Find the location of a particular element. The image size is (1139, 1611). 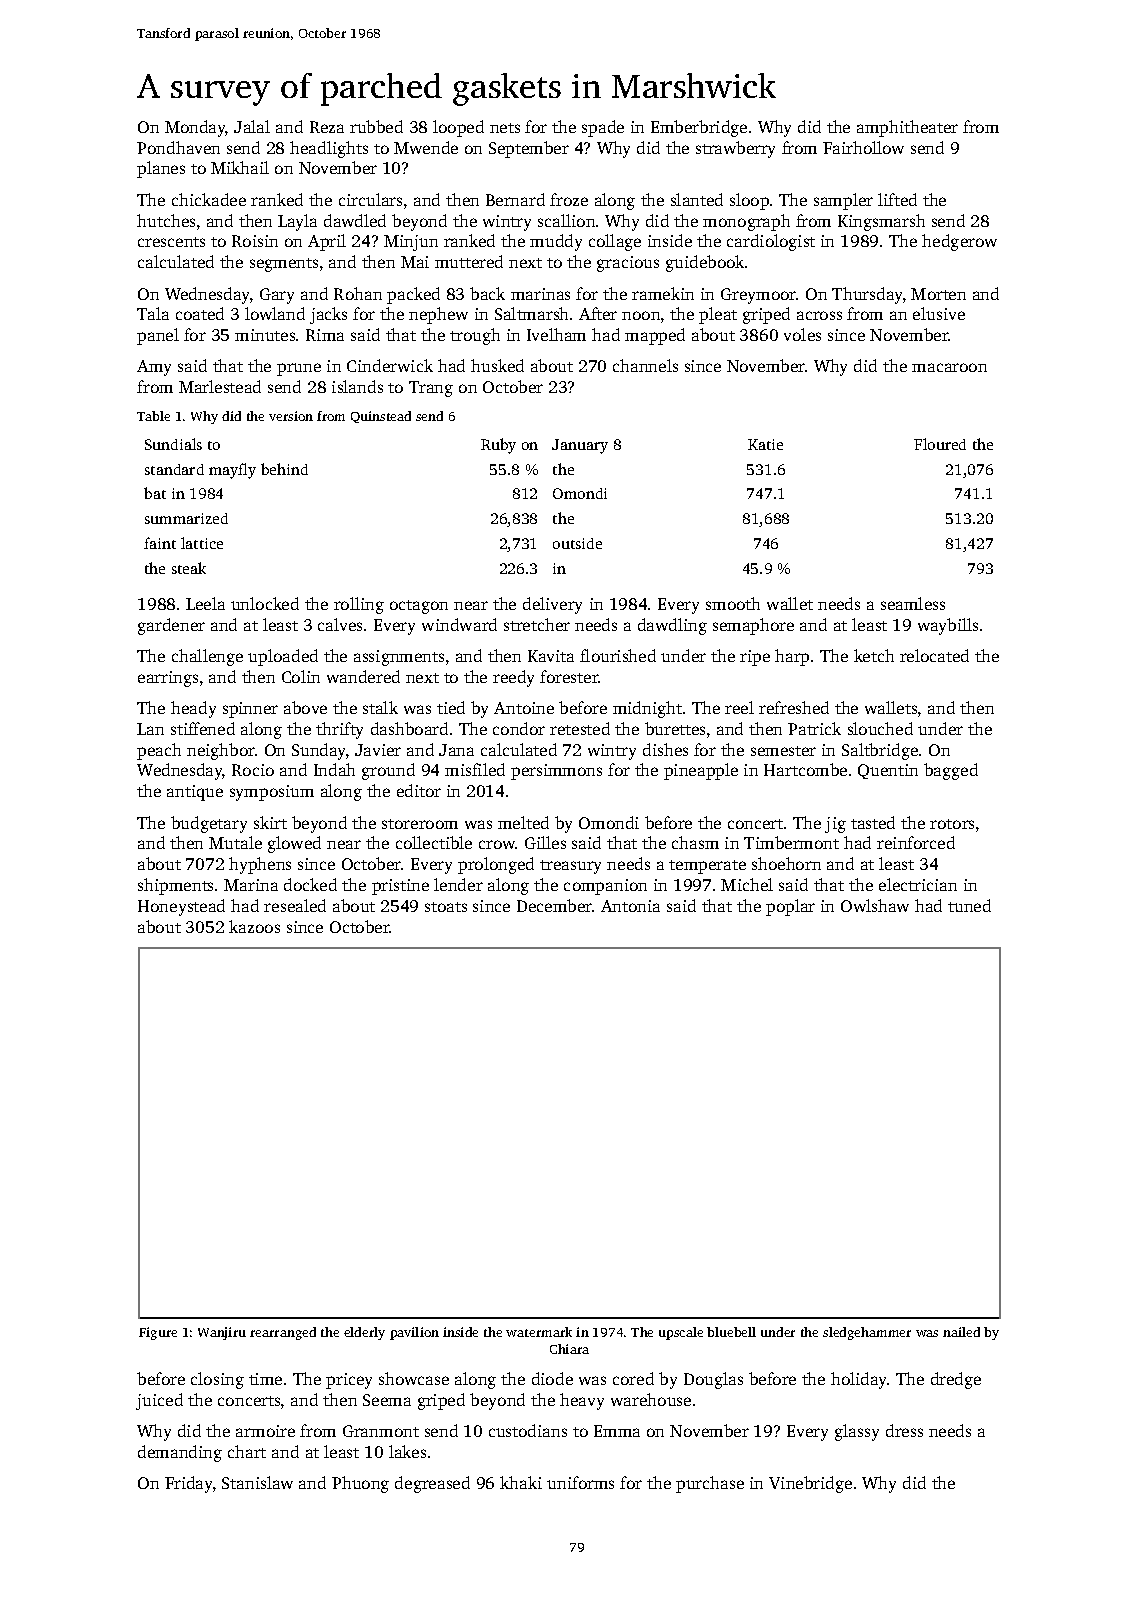

Emberbridge is located at coordinates (699, 128).
